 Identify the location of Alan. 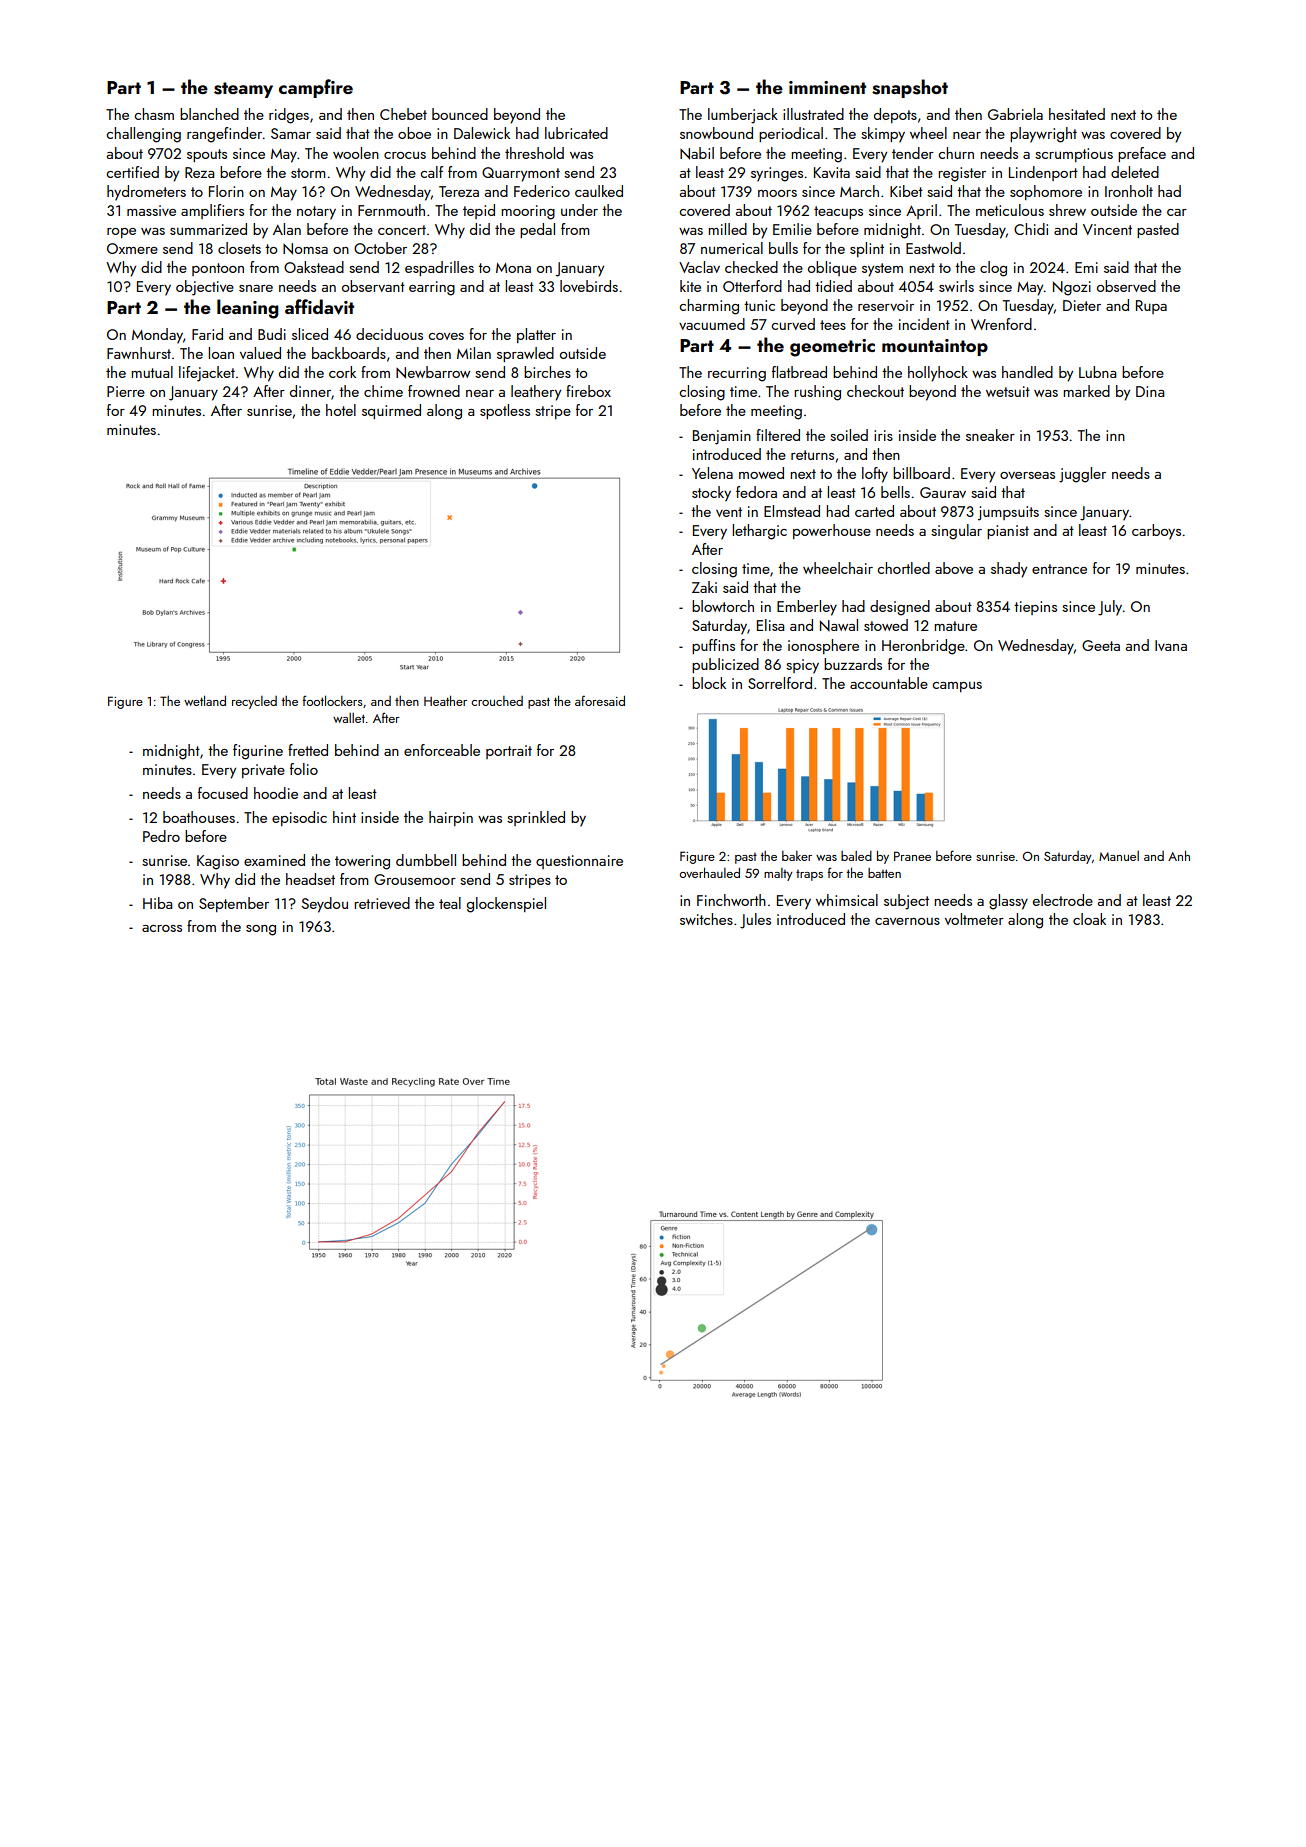
(287, 229).
